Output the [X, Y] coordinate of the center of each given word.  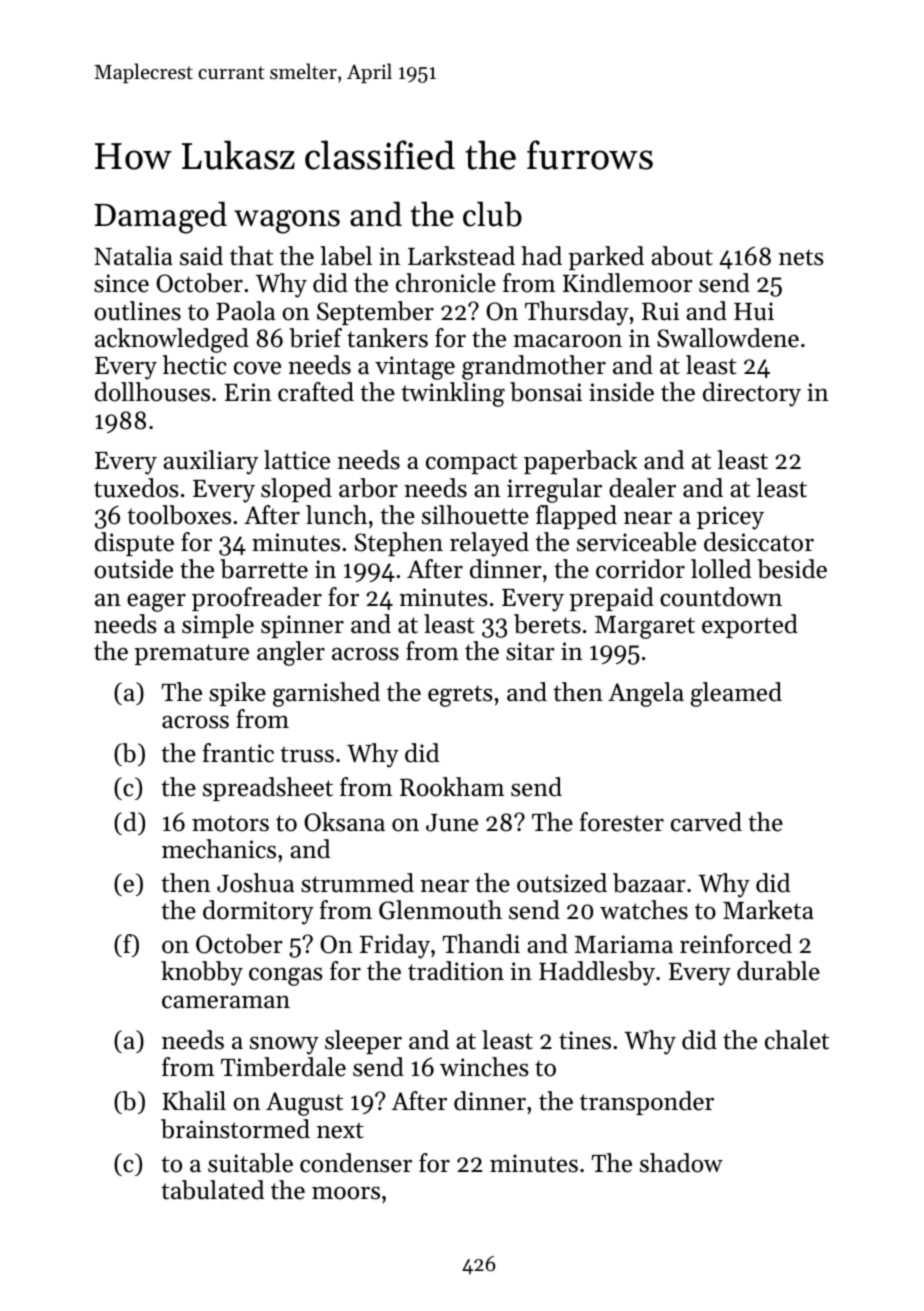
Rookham [452, 787]
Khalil [194, 1100]
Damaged [160, 217]
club [492, 214]
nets [801, 257]
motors [230, 823]
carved [706, 822]
